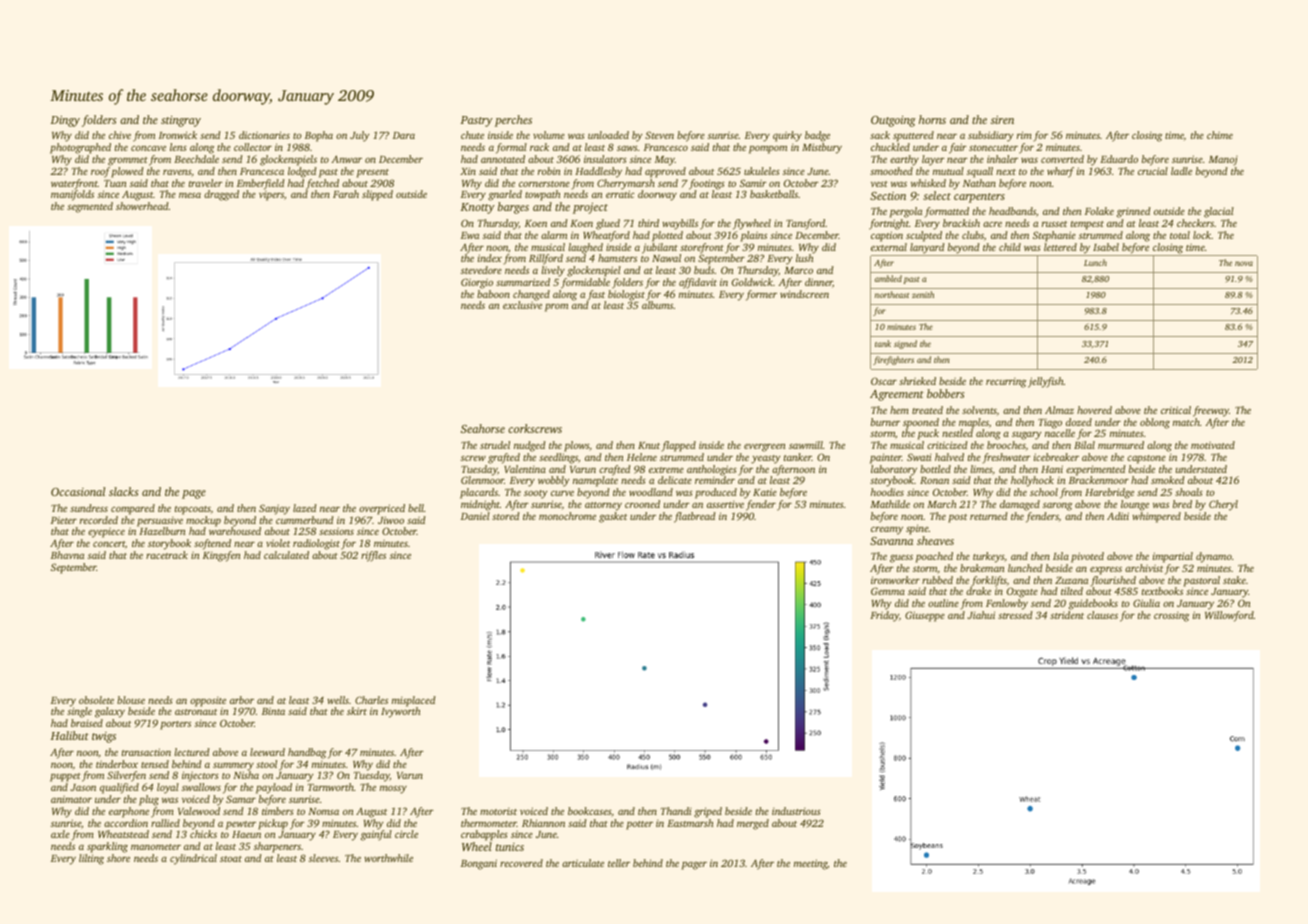  I want to click on manifolds, so click(72, 195).
